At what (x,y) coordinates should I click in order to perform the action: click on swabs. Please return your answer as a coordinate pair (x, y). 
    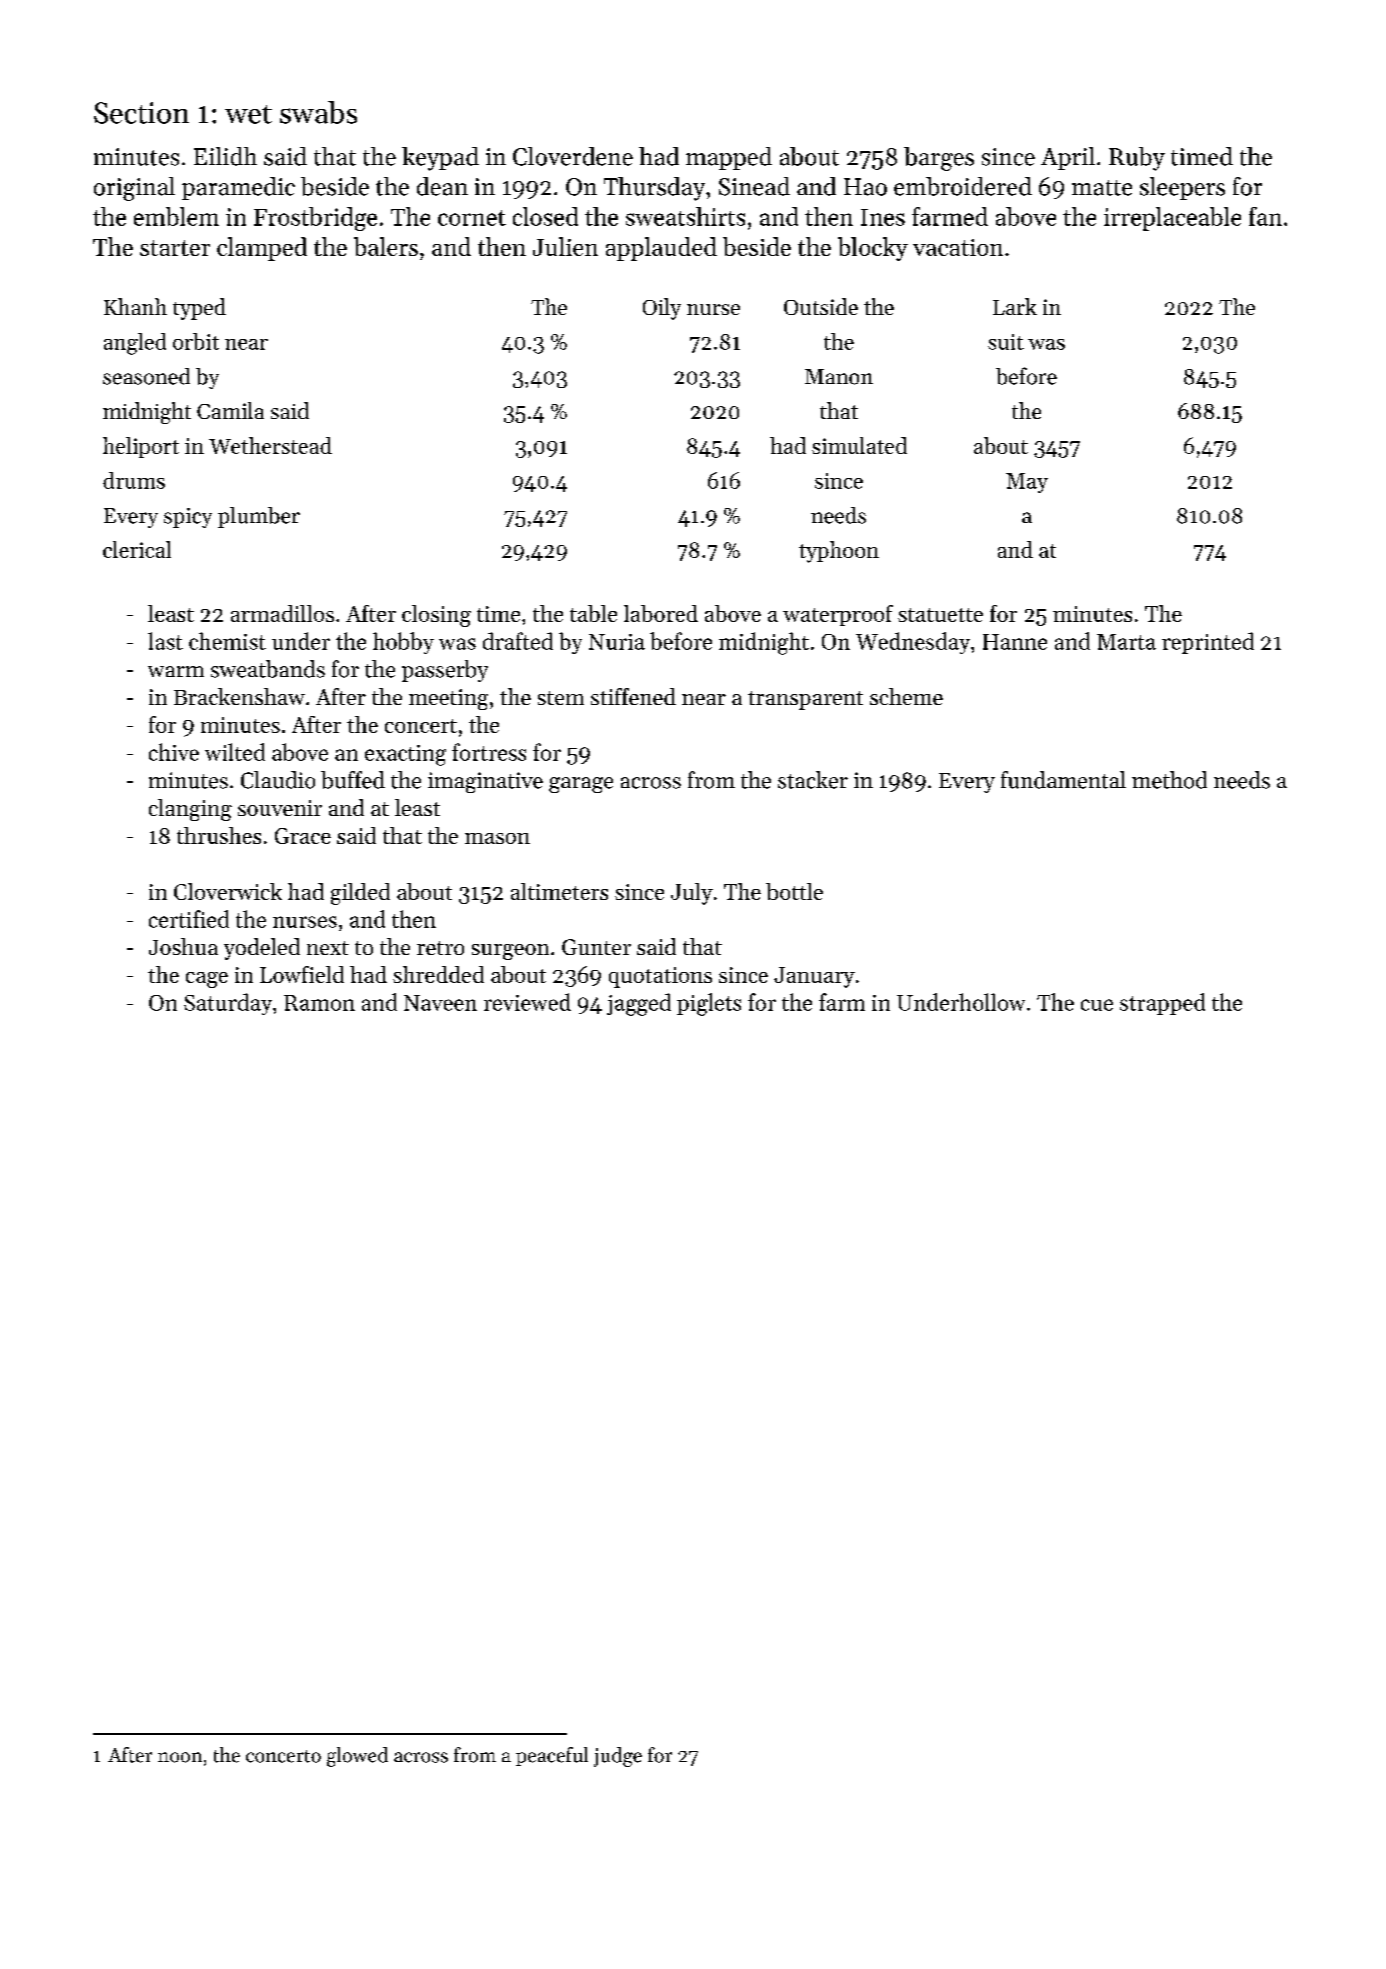
    Looking at the image, I should click on (318, 112).
